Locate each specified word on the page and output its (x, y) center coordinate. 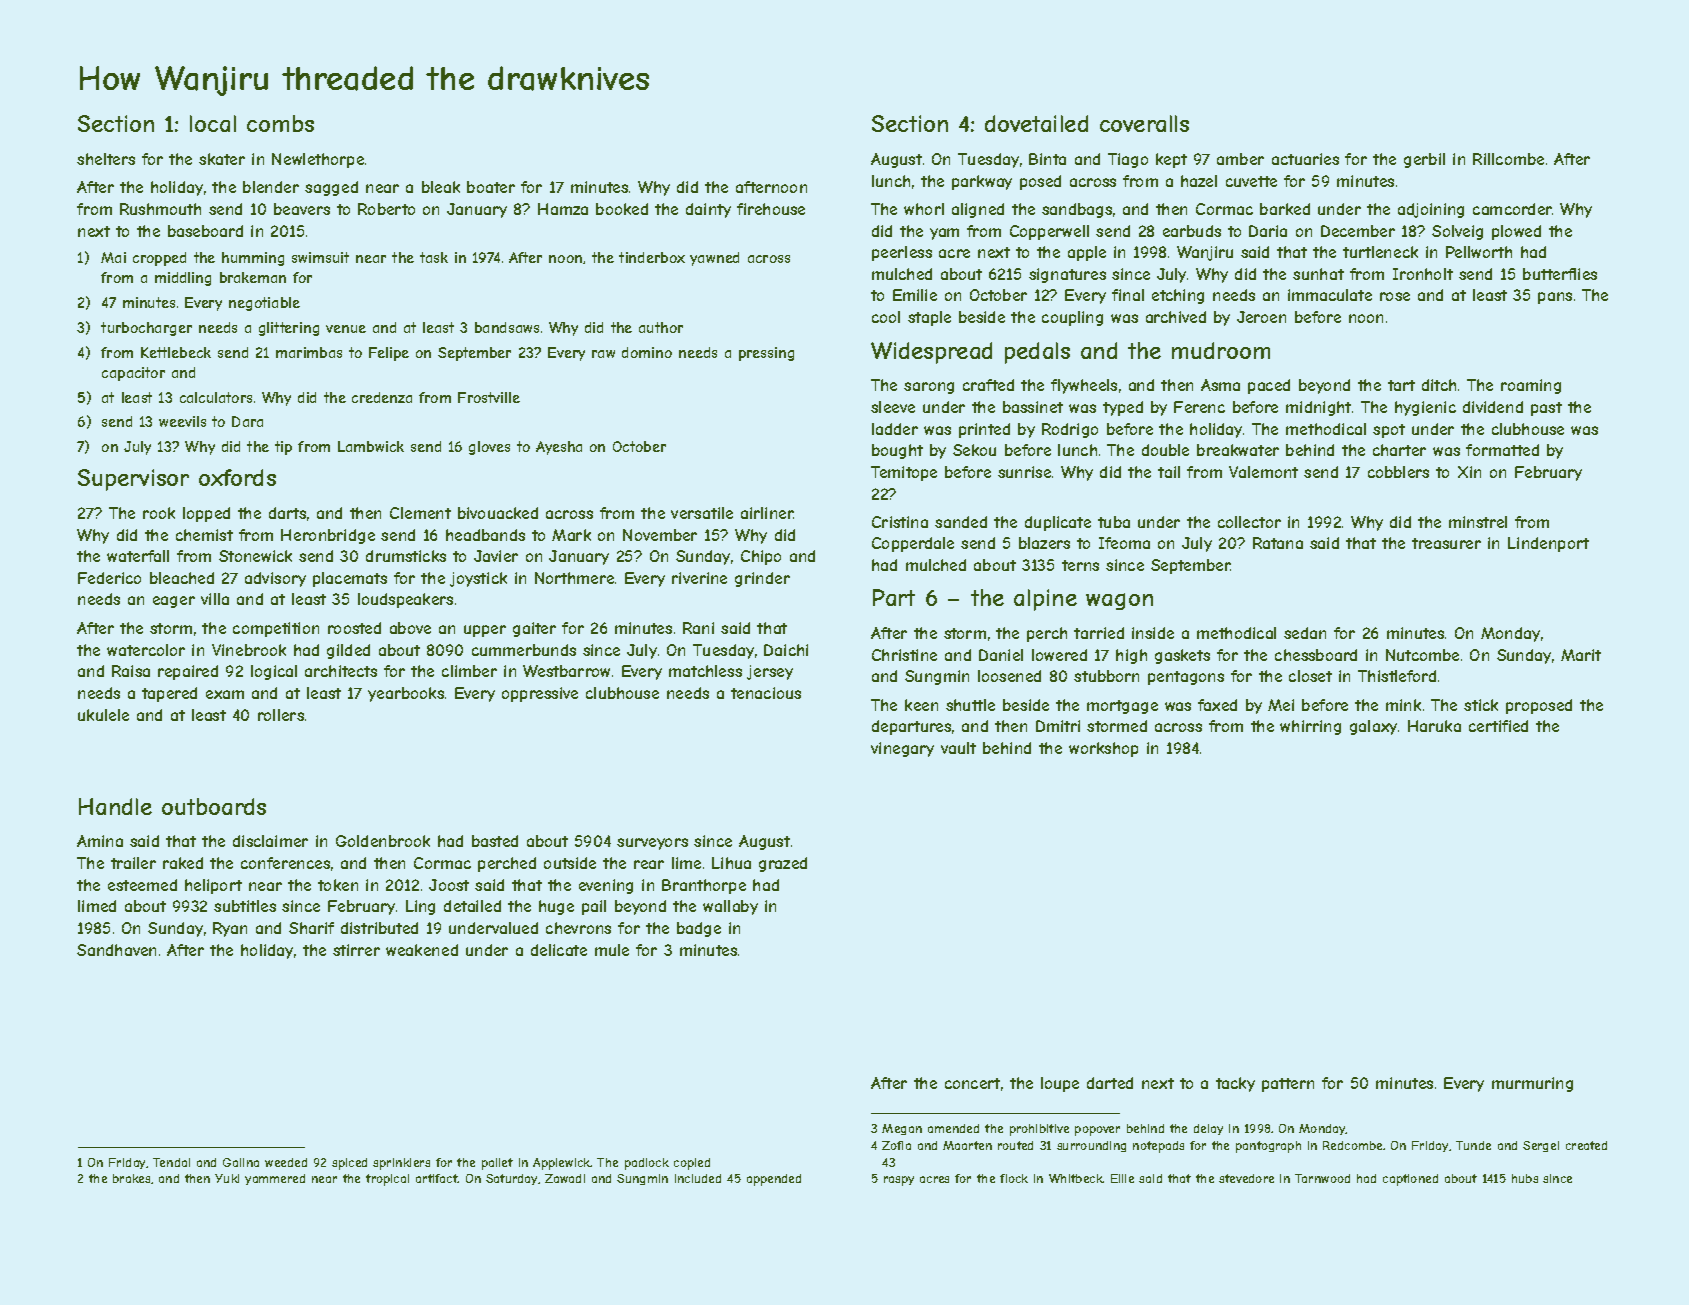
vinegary (902, 749)
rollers (281, 715)
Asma (1220, 385)
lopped (206, 514)
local (213, 123)
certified (1498, 726)
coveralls (1144, 123)
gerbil (1424, 160)
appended (774, 1180)
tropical (387, 1180)
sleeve (893, 407)
